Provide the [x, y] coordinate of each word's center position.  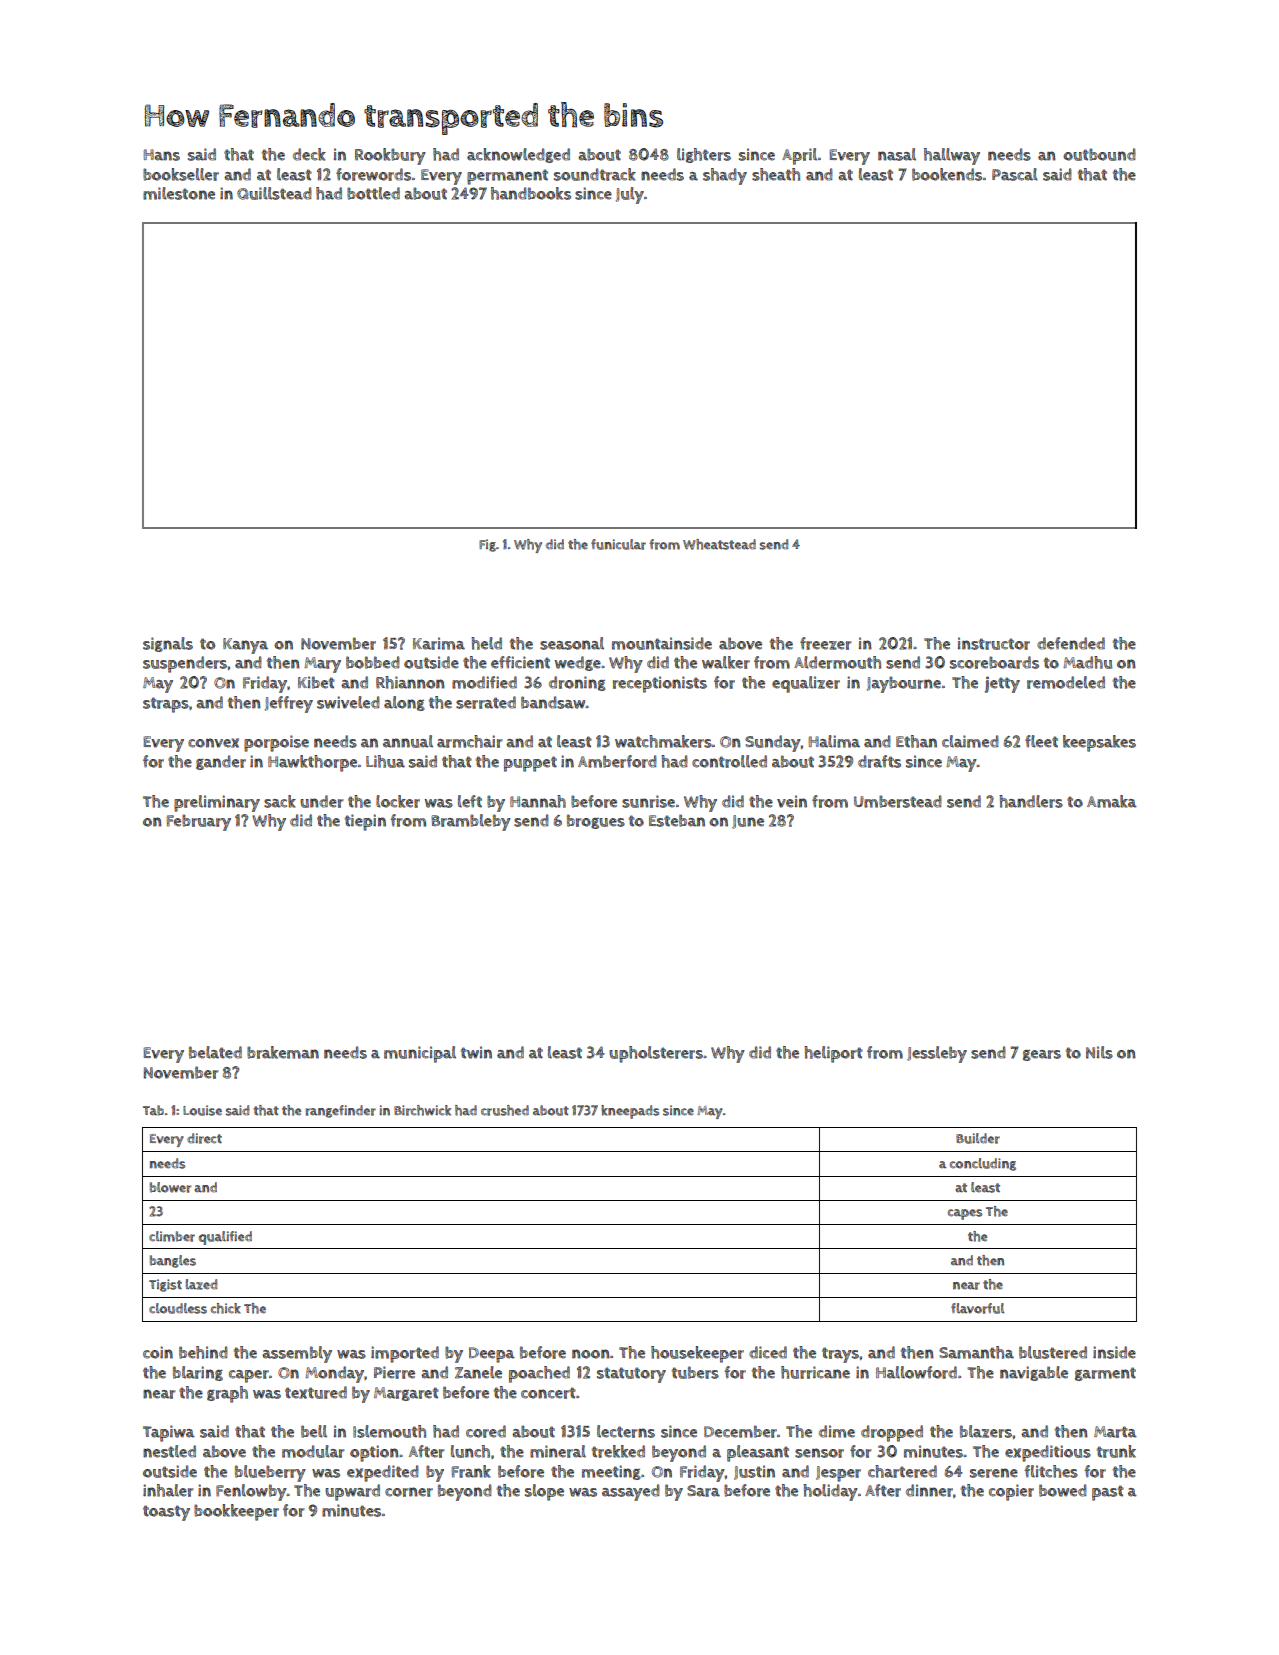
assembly [297, 1354]
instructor [994, 643]
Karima [439, 643]
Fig [487, 545]
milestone [179, 193]
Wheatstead [719, 544]
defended [1071, 643]
